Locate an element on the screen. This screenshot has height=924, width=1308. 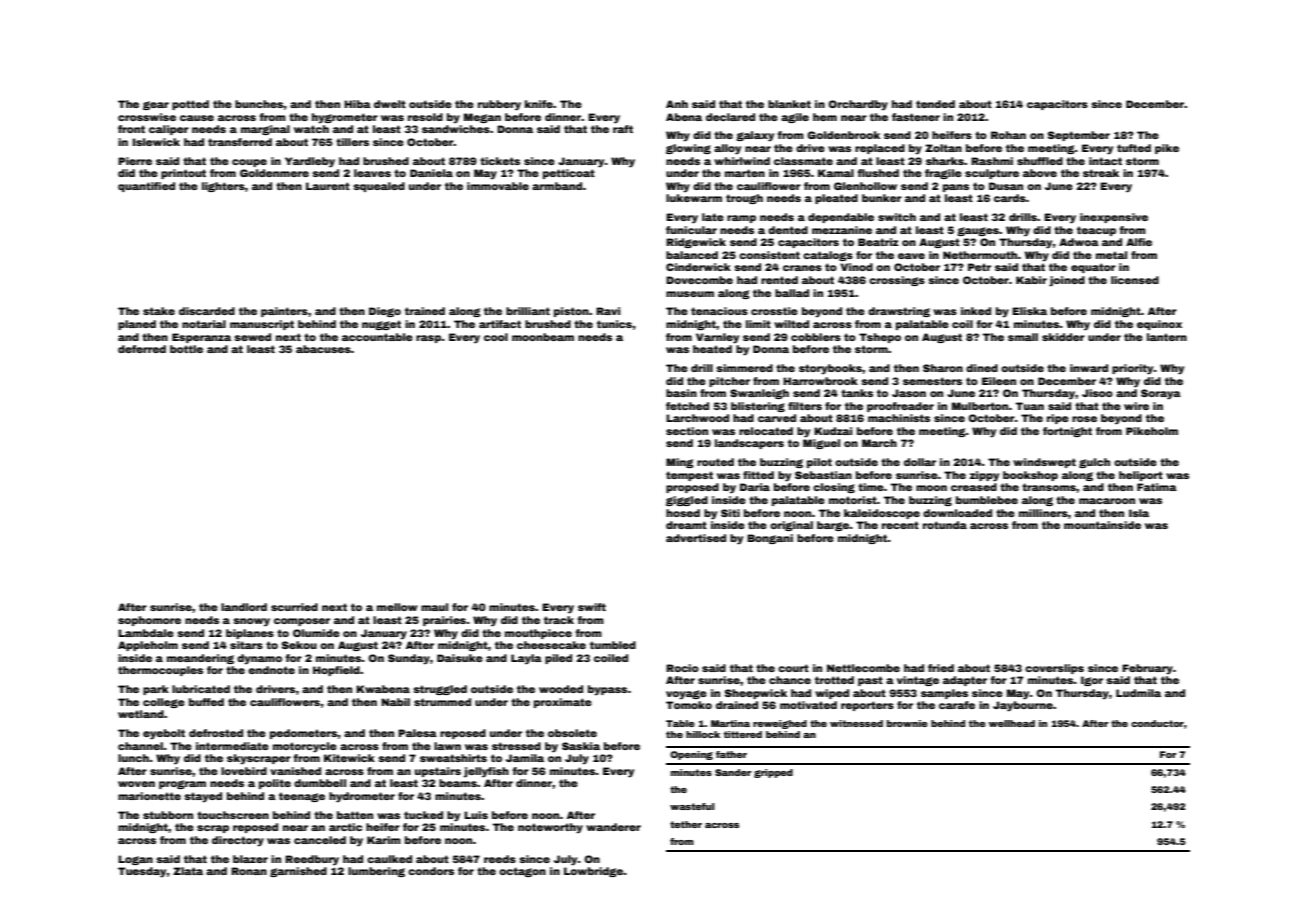
bottle is located at coordinates (186, 349).
